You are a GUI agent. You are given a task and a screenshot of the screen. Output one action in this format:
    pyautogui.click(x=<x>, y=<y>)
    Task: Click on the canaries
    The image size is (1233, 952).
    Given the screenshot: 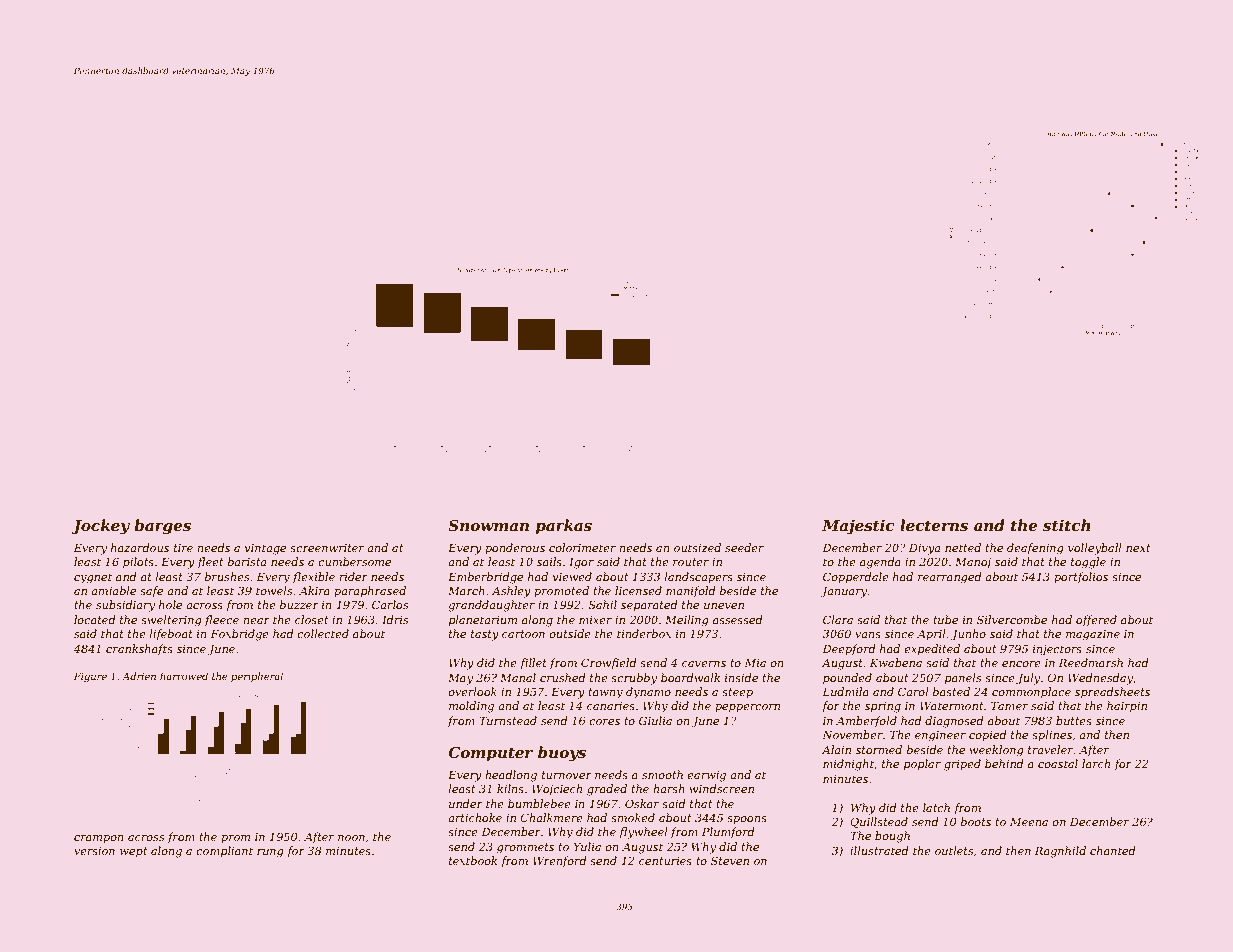 What is the action you would take?
    pyautogui.click(x=611, y=706)
